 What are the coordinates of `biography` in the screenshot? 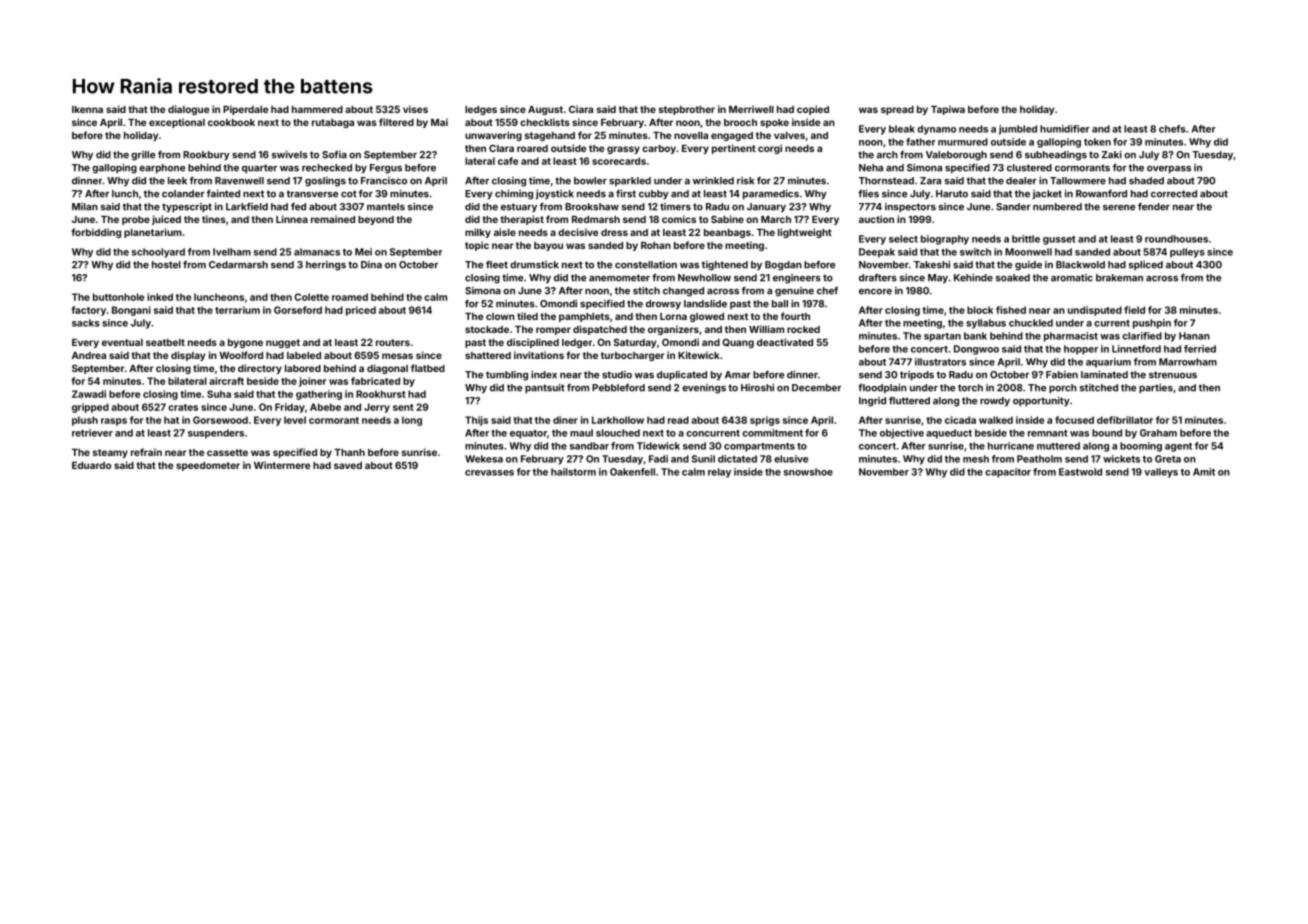 It's located at (945, 240).
